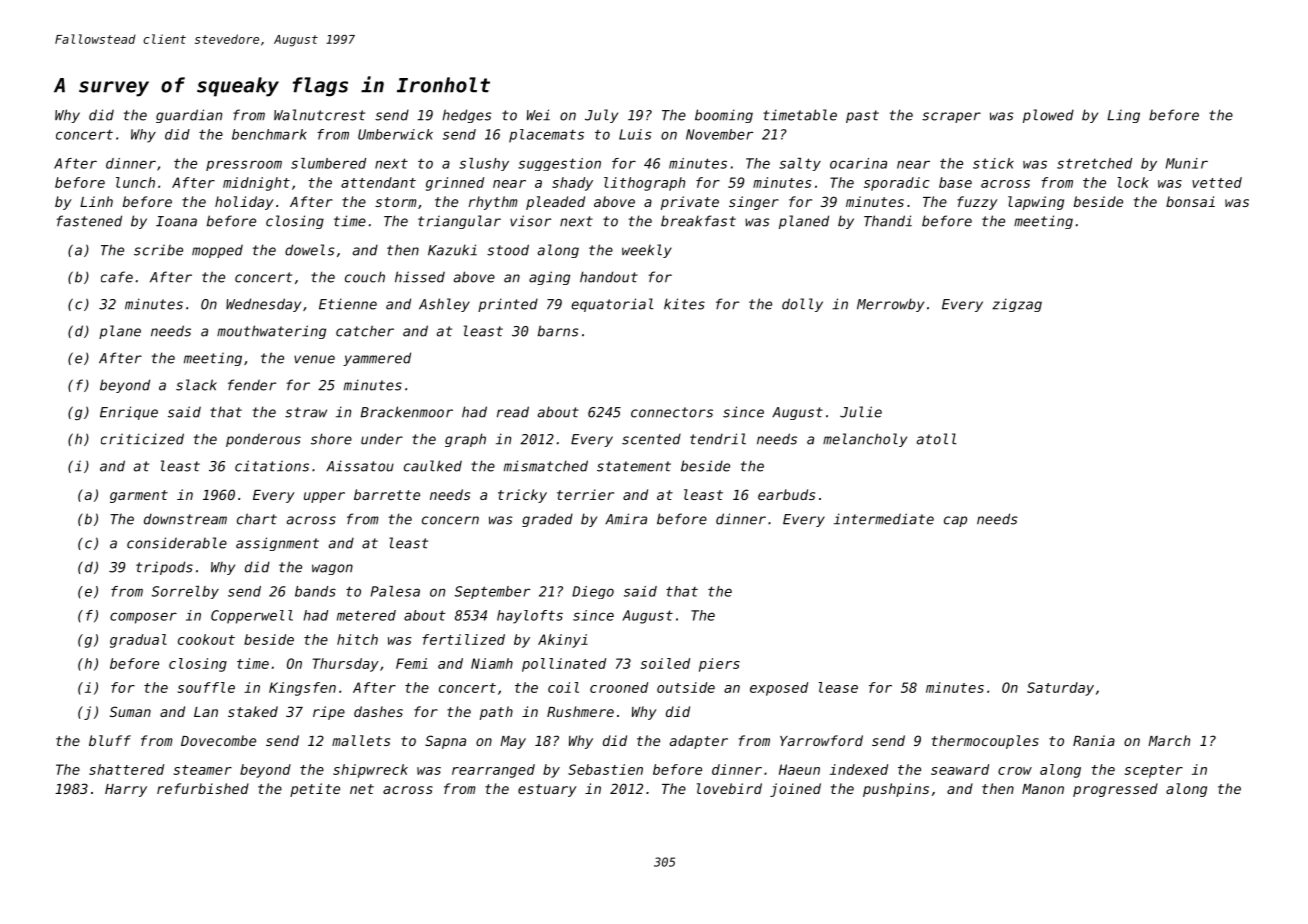  I want to click on Julie, so click(861, 412).
